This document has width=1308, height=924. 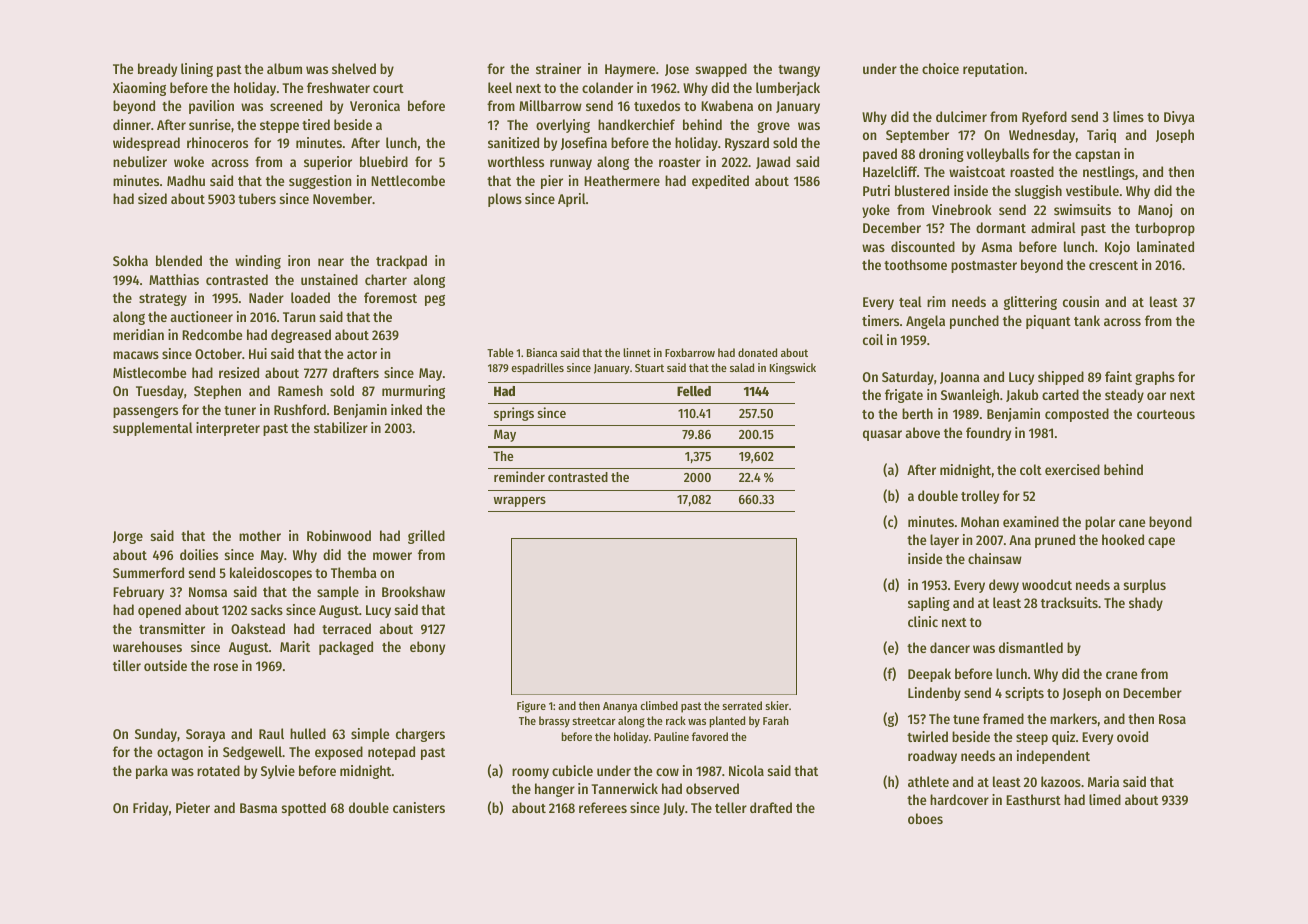 I want to click on layer, so click(x=944, y=541).
